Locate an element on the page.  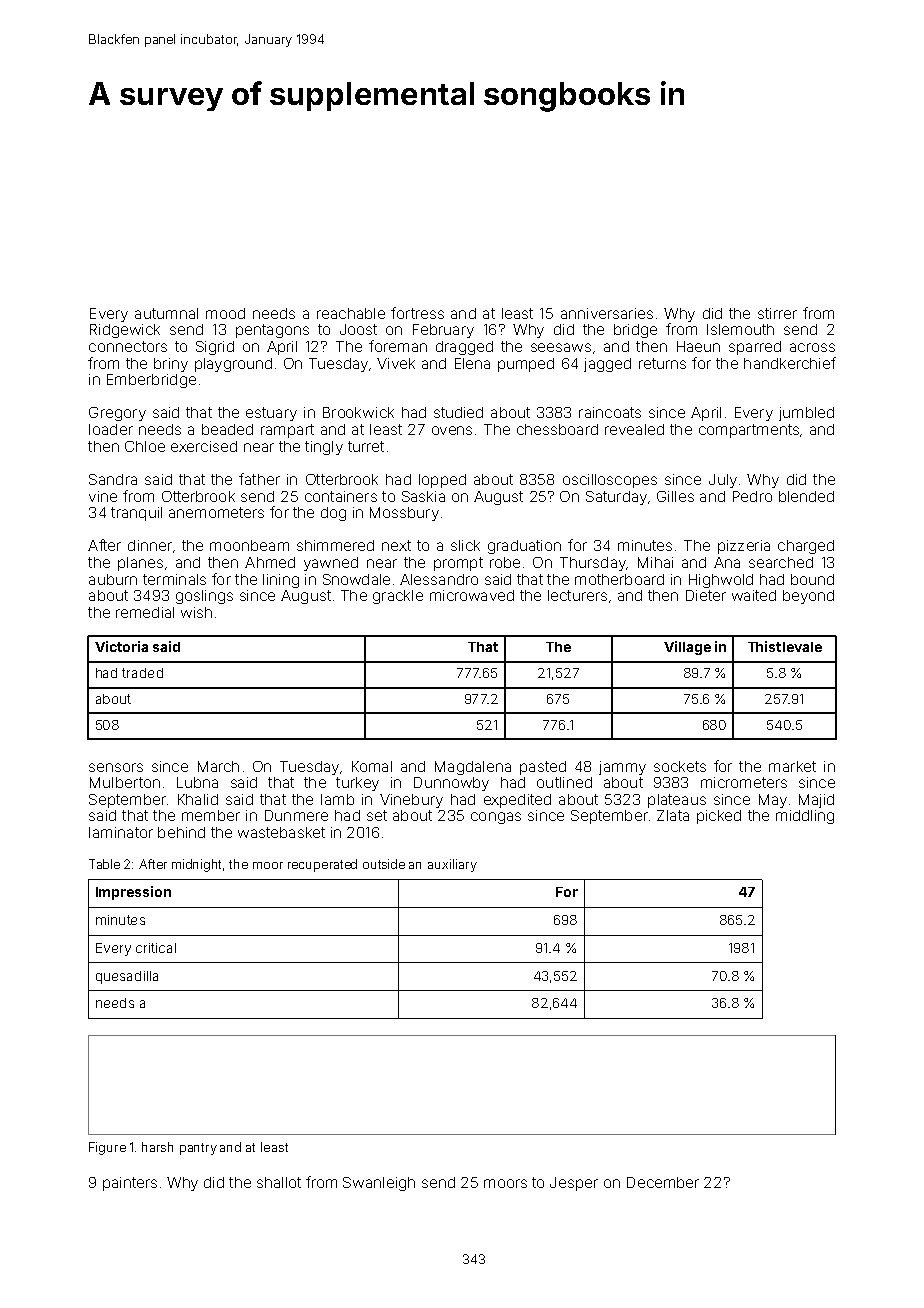
anniversaries is located at coordinates (607, 313).
